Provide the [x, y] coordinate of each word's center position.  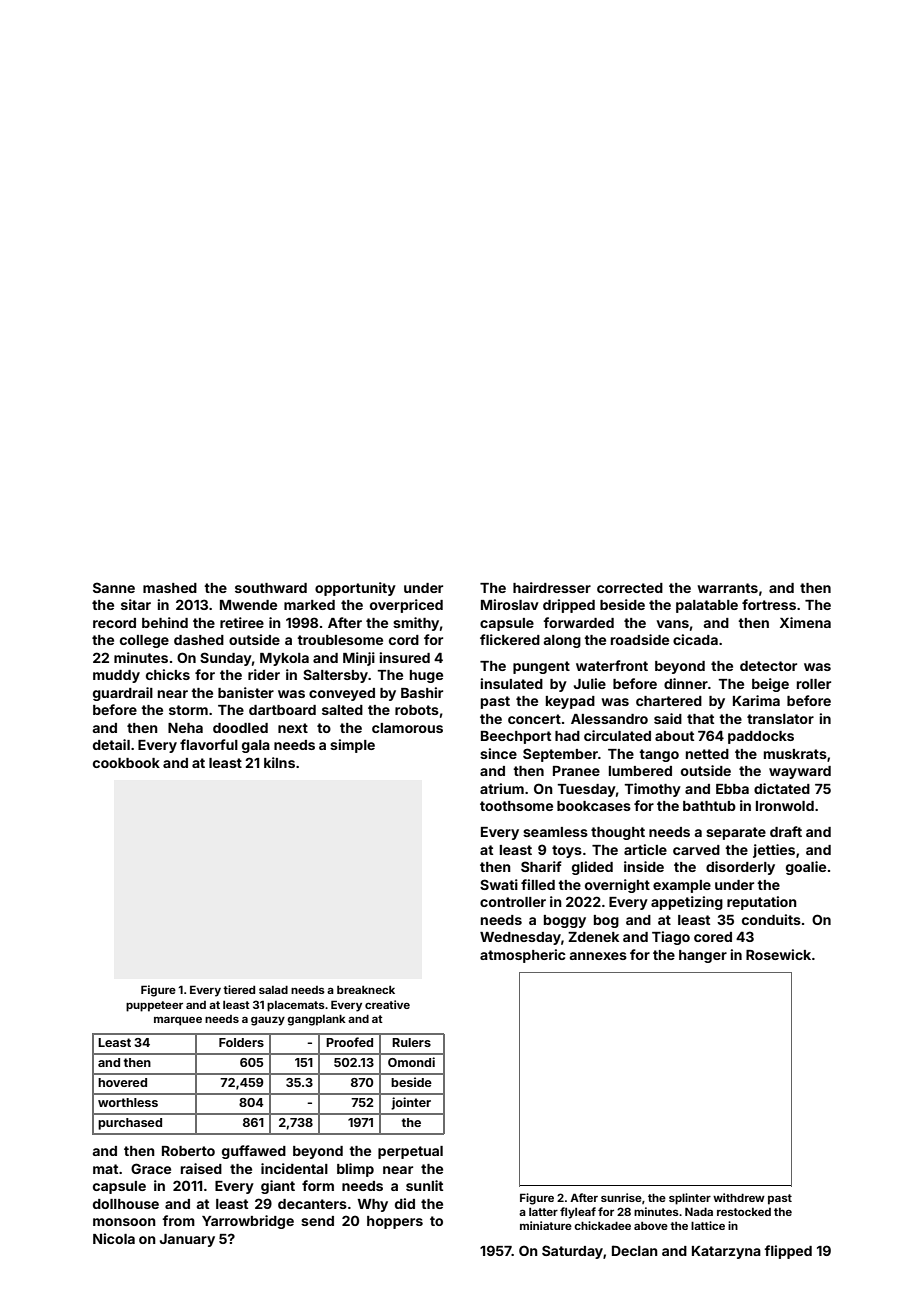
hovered [122, 1082]
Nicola [114, 1238]
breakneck [366, 990]
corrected [630, 588]
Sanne [114, 587]
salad [273, 989]
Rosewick [778, 954]
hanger [703, 956]
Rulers [411, 1042]
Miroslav [510, 604]
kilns [279, 762]
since [498, 753]
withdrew [739, 1197]
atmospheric [523, 956]
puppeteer [154, 1006]
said [668, 718]
